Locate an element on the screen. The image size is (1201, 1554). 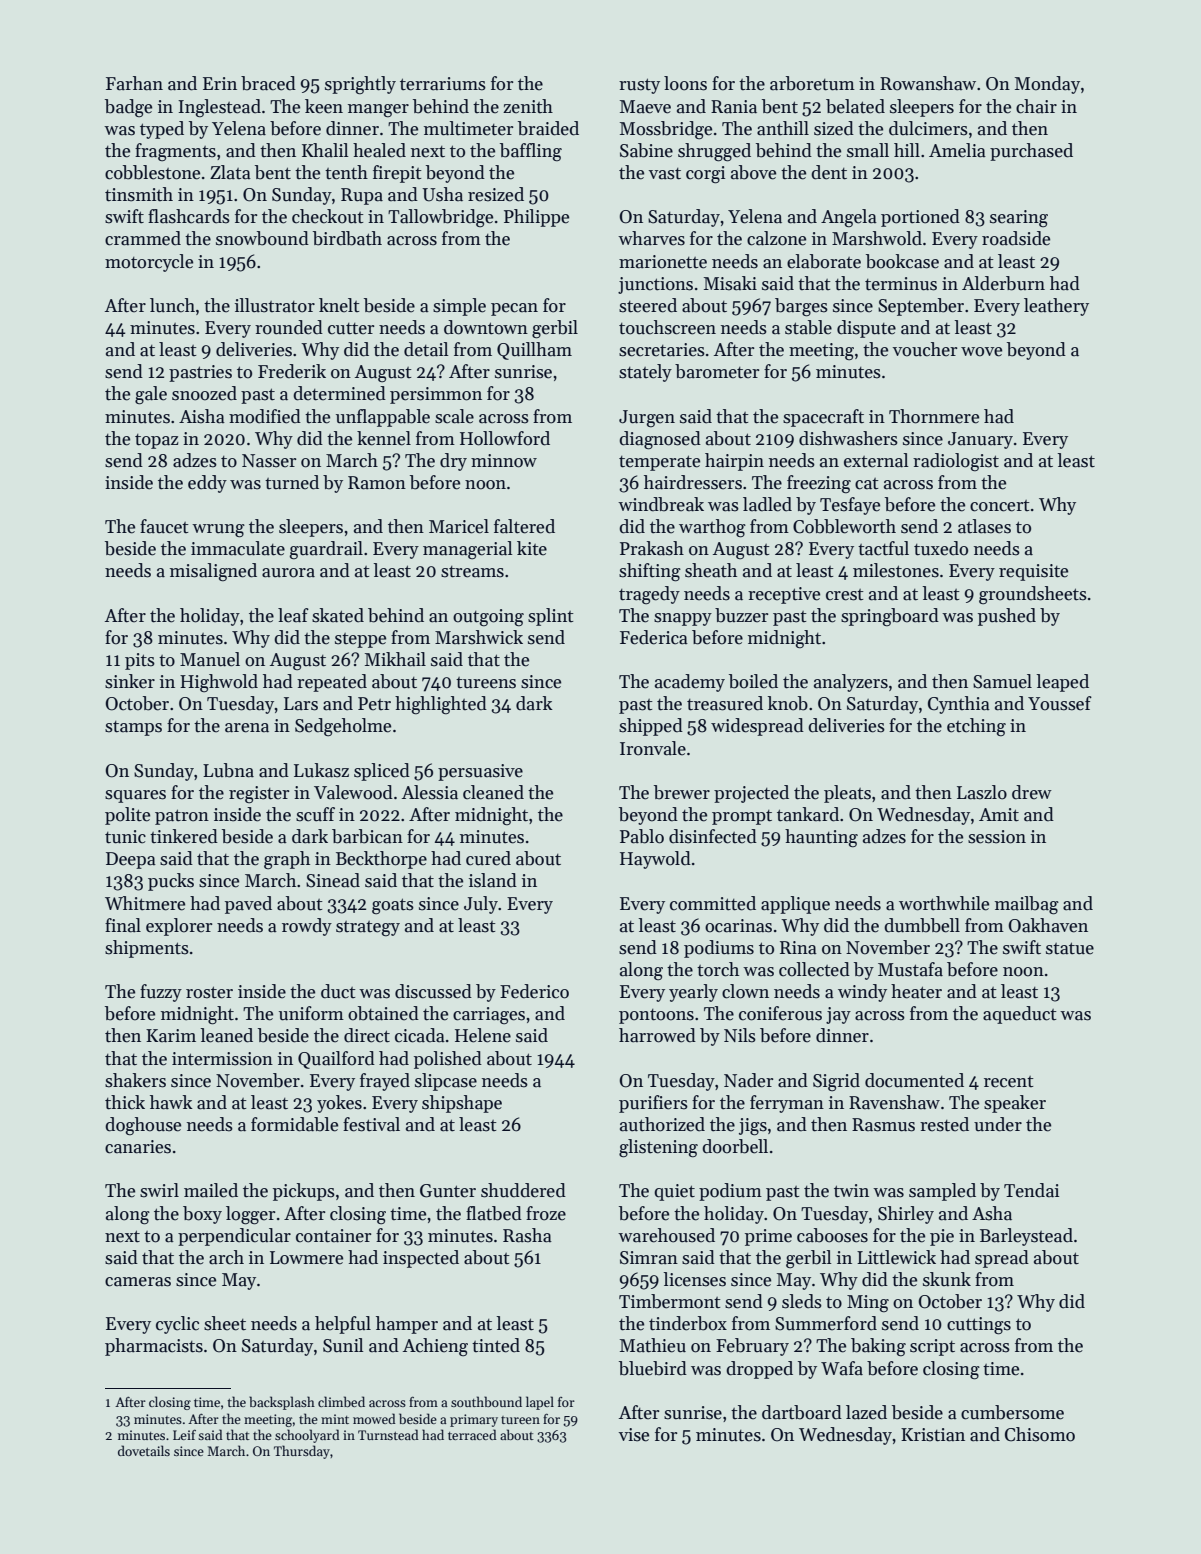
Rasmus is located at coordinates (883, 1125).
